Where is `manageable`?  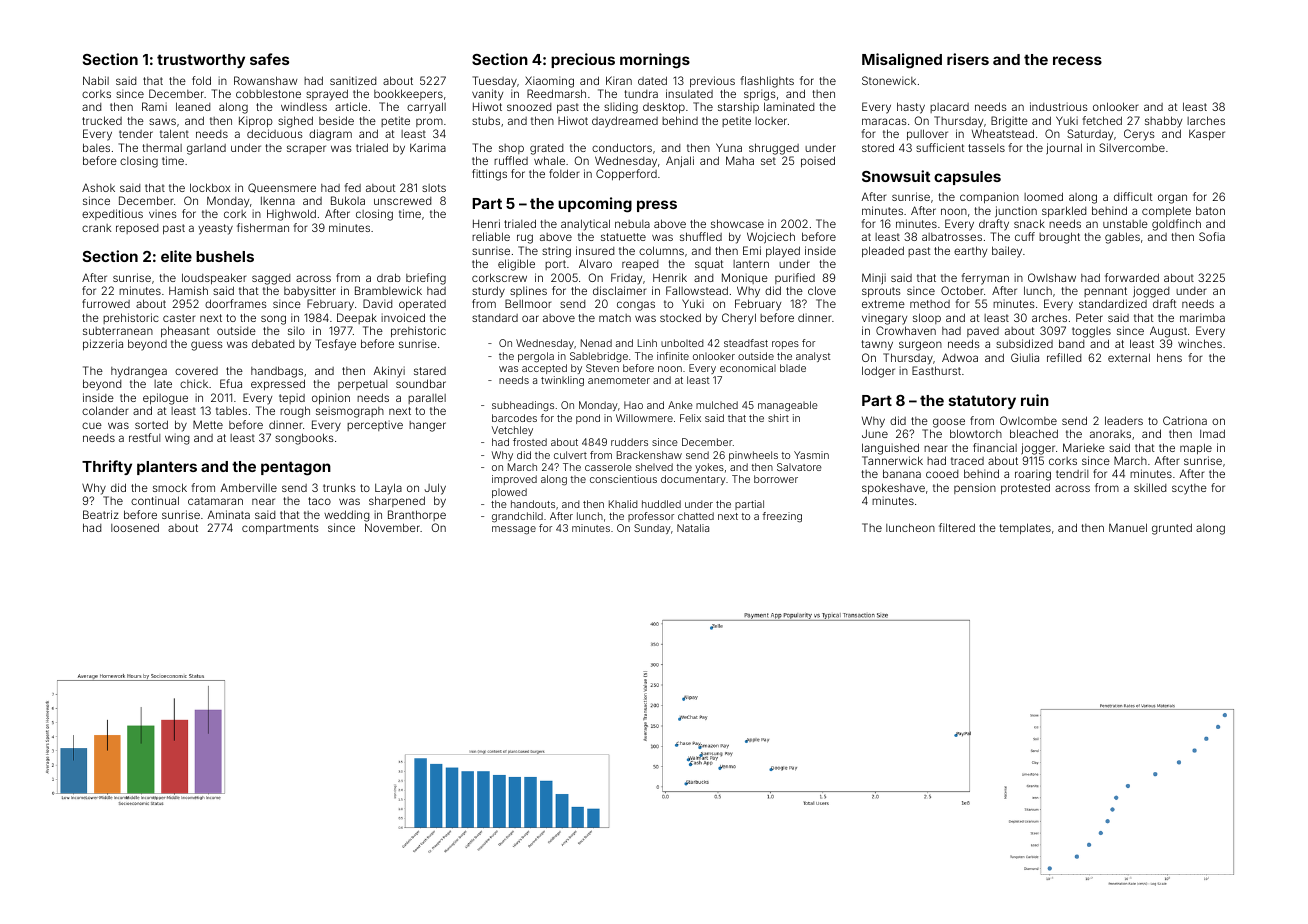 manageable is located at coordinates (788, 406).
